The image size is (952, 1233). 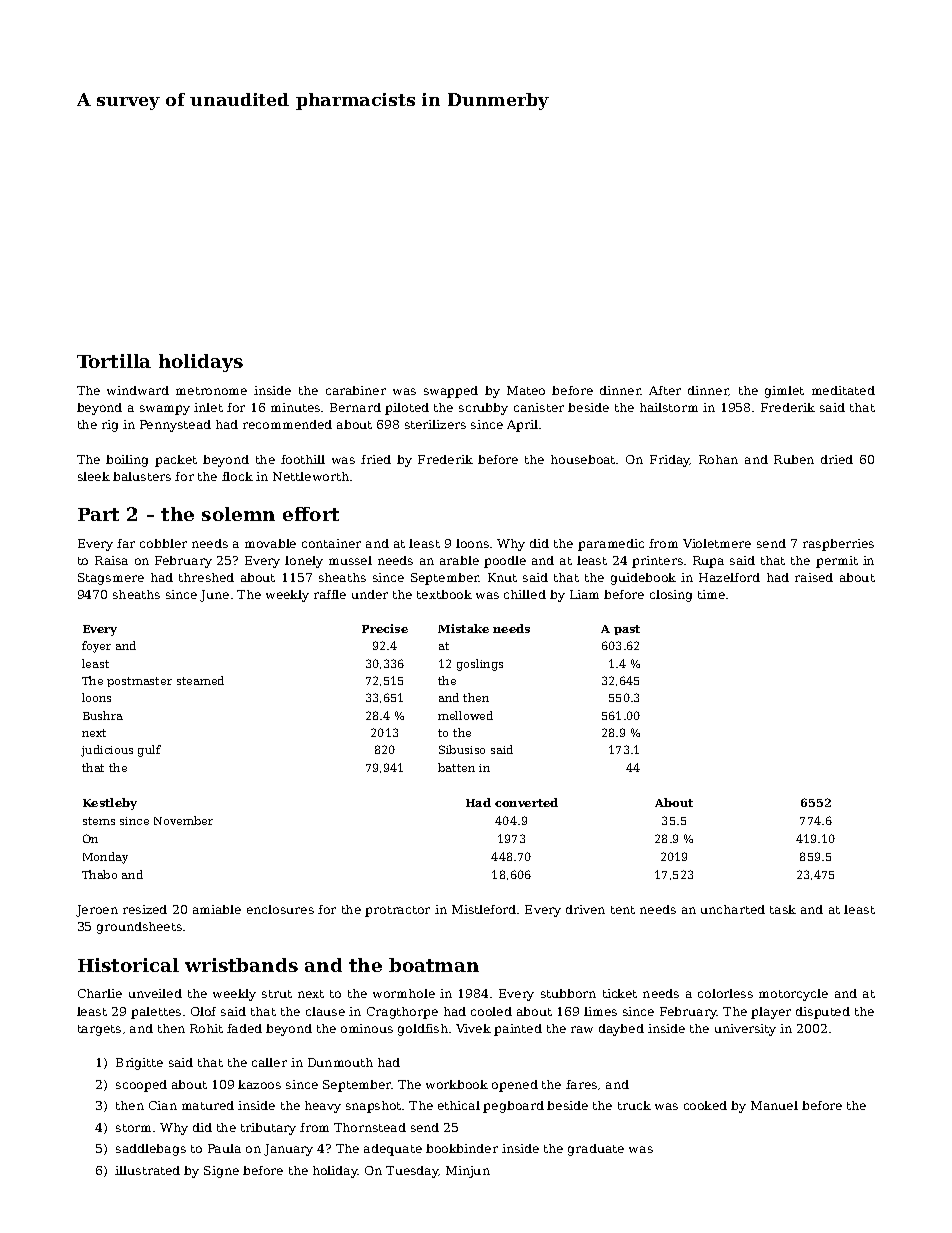 What do you see at coordinates (465, 715) in the screenshot?
I see `mellowed` at bounding box center [465, 715].
